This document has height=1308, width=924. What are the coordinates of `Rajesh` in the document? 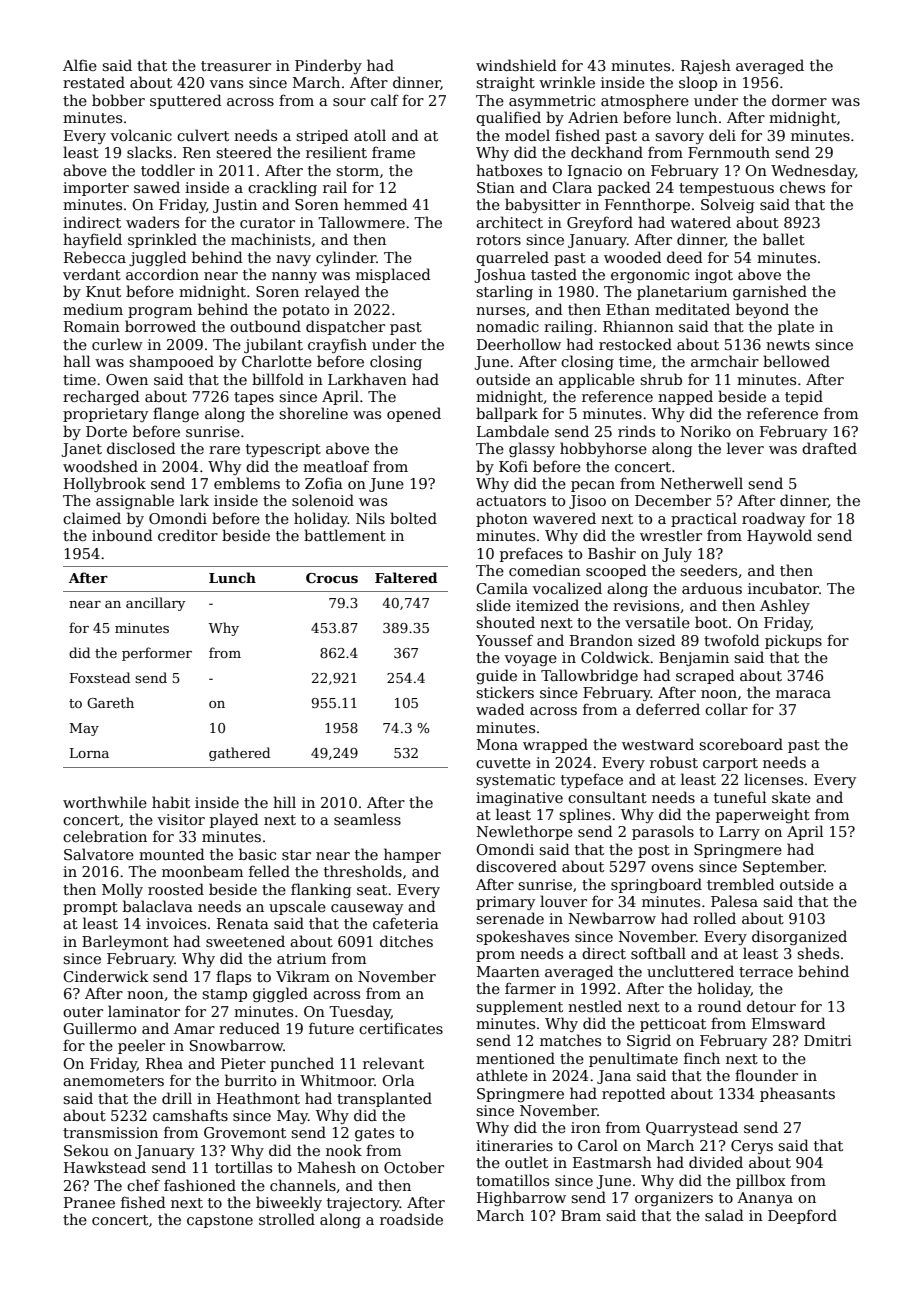 It's located at (706, 66).
